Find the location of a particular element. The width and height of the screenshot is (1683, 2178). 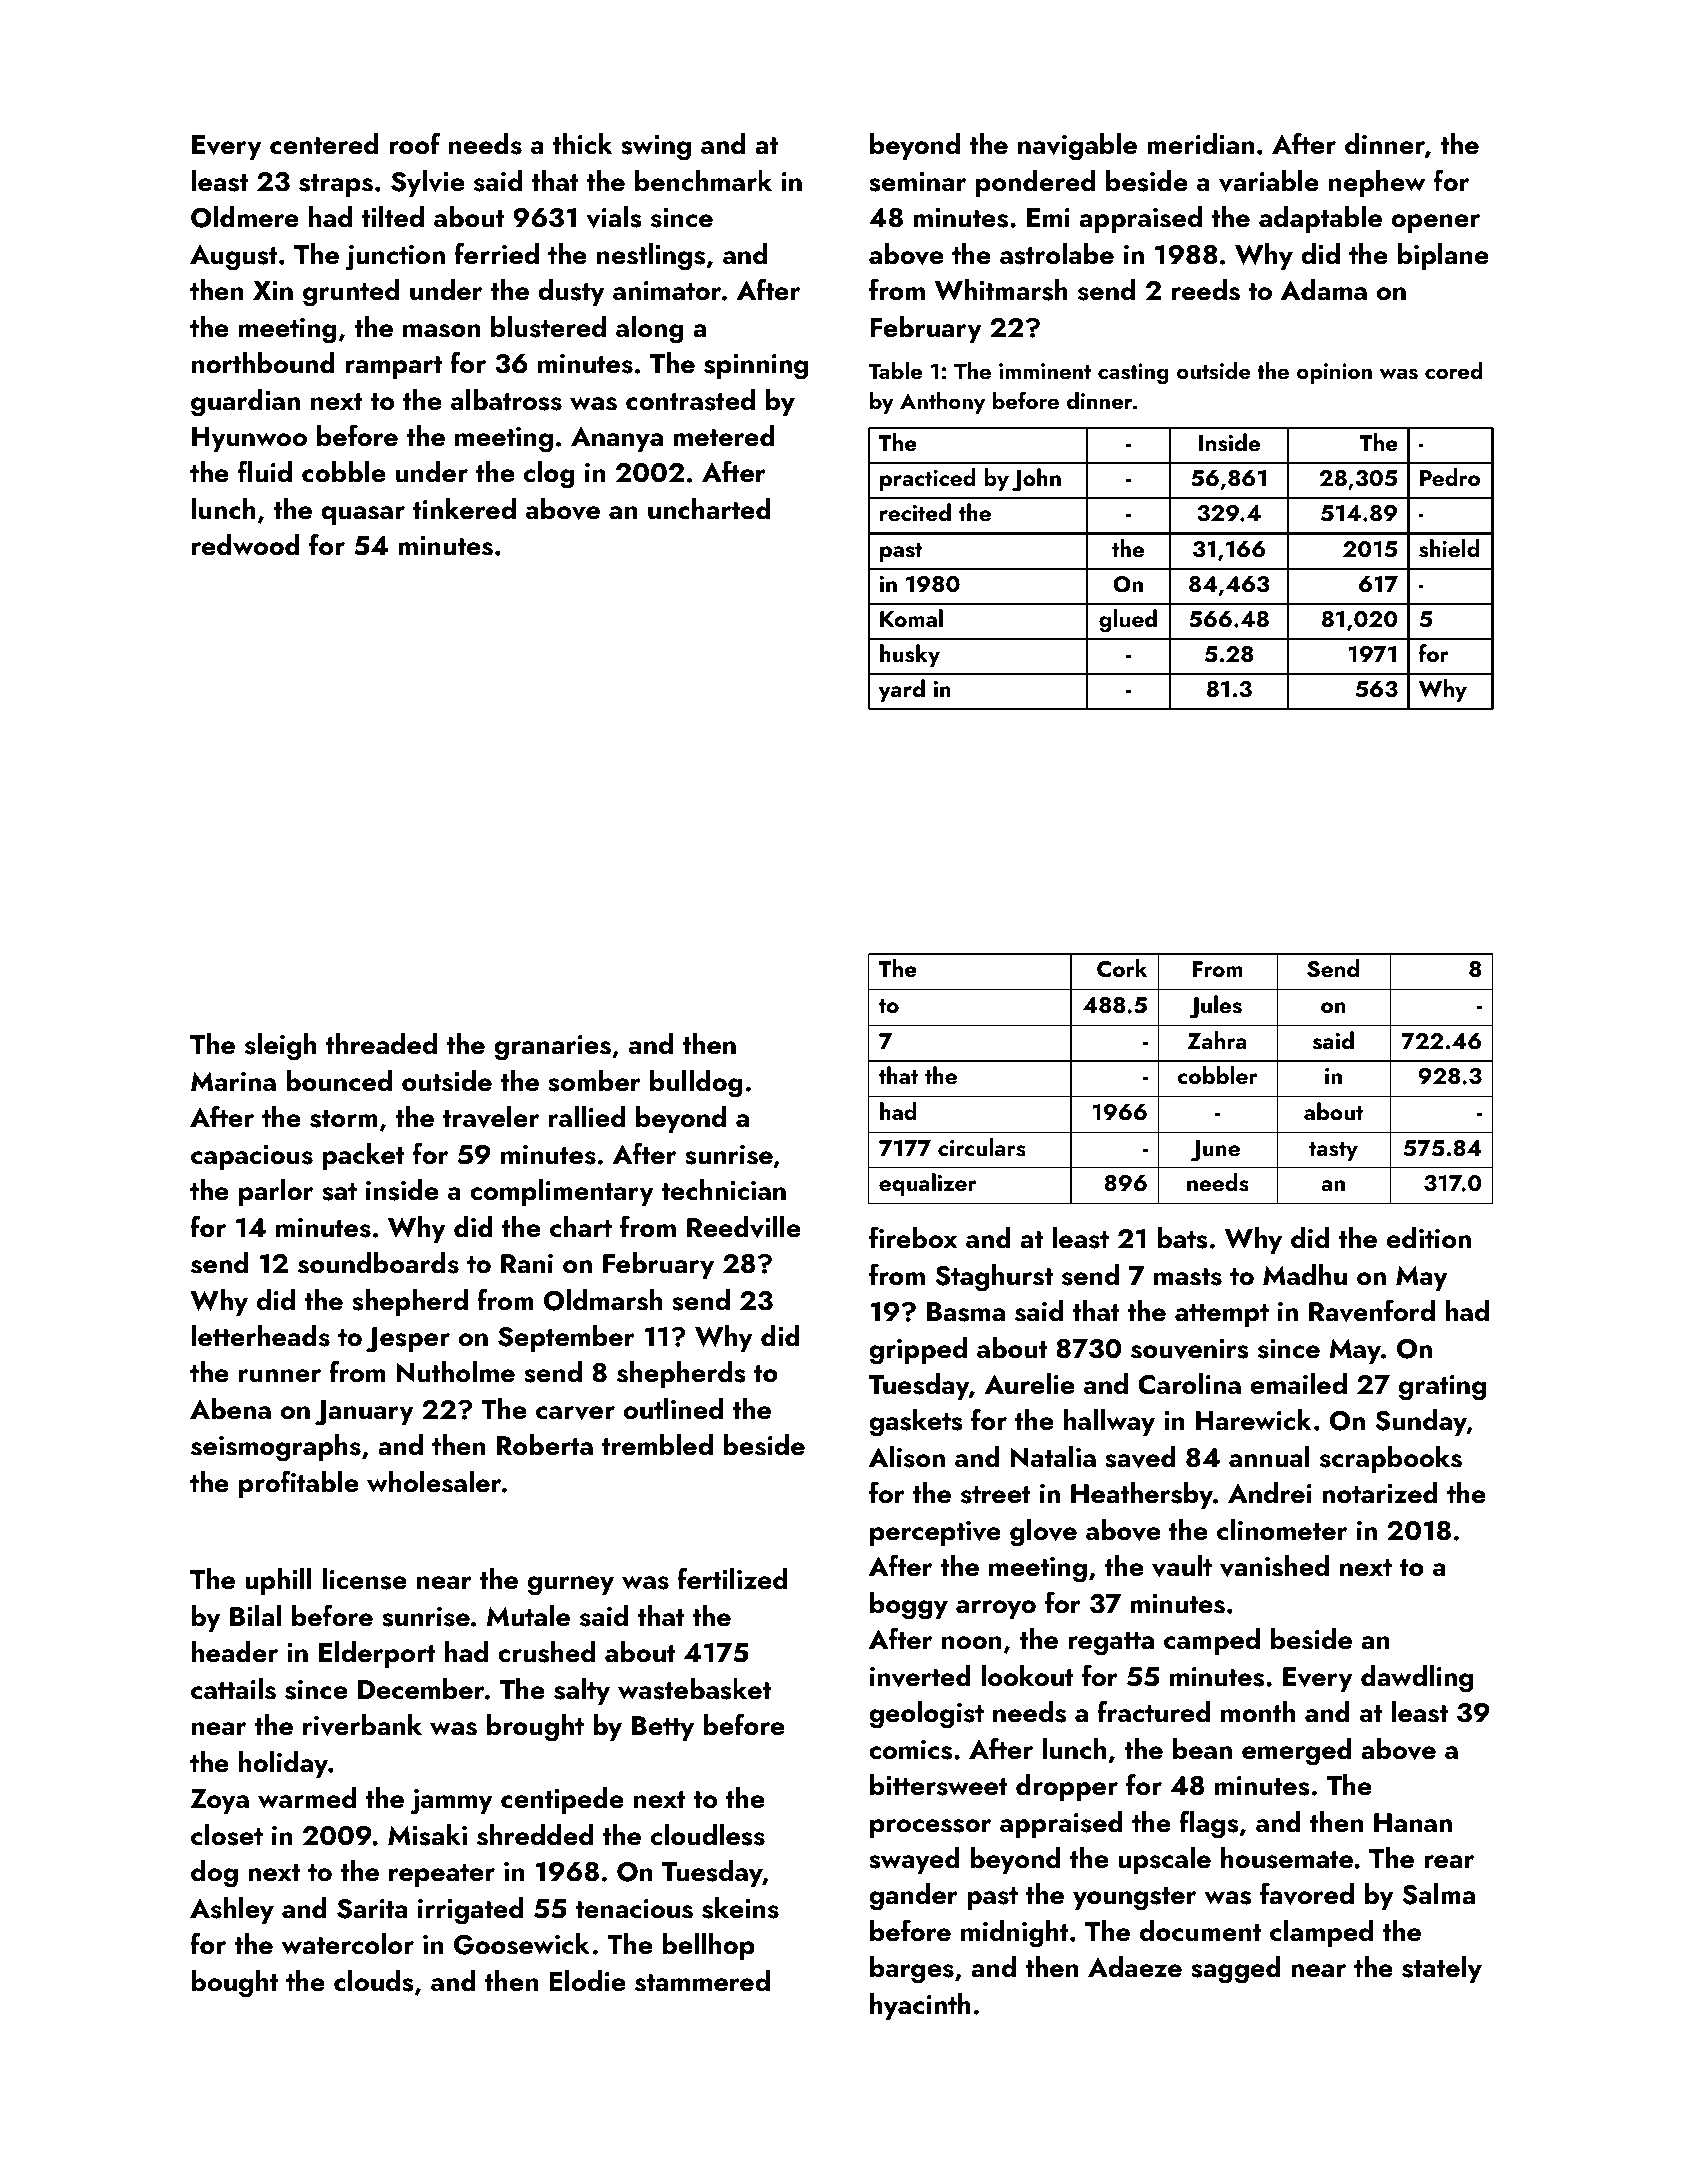

tinkered is located at coordinates (464, 509).
